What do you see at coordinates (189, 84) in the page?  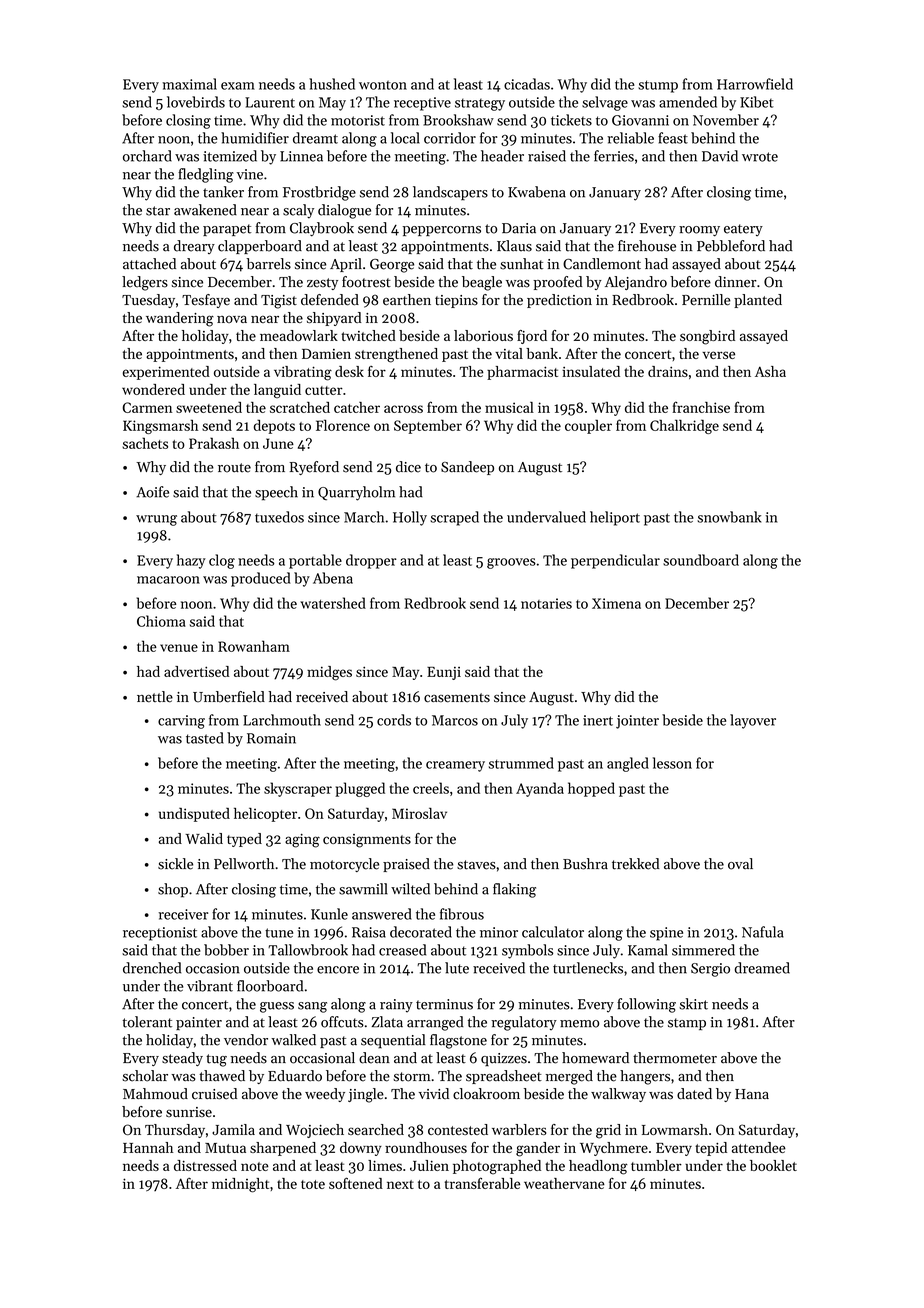 I see `maximal` at bounding box center [189, 84].
